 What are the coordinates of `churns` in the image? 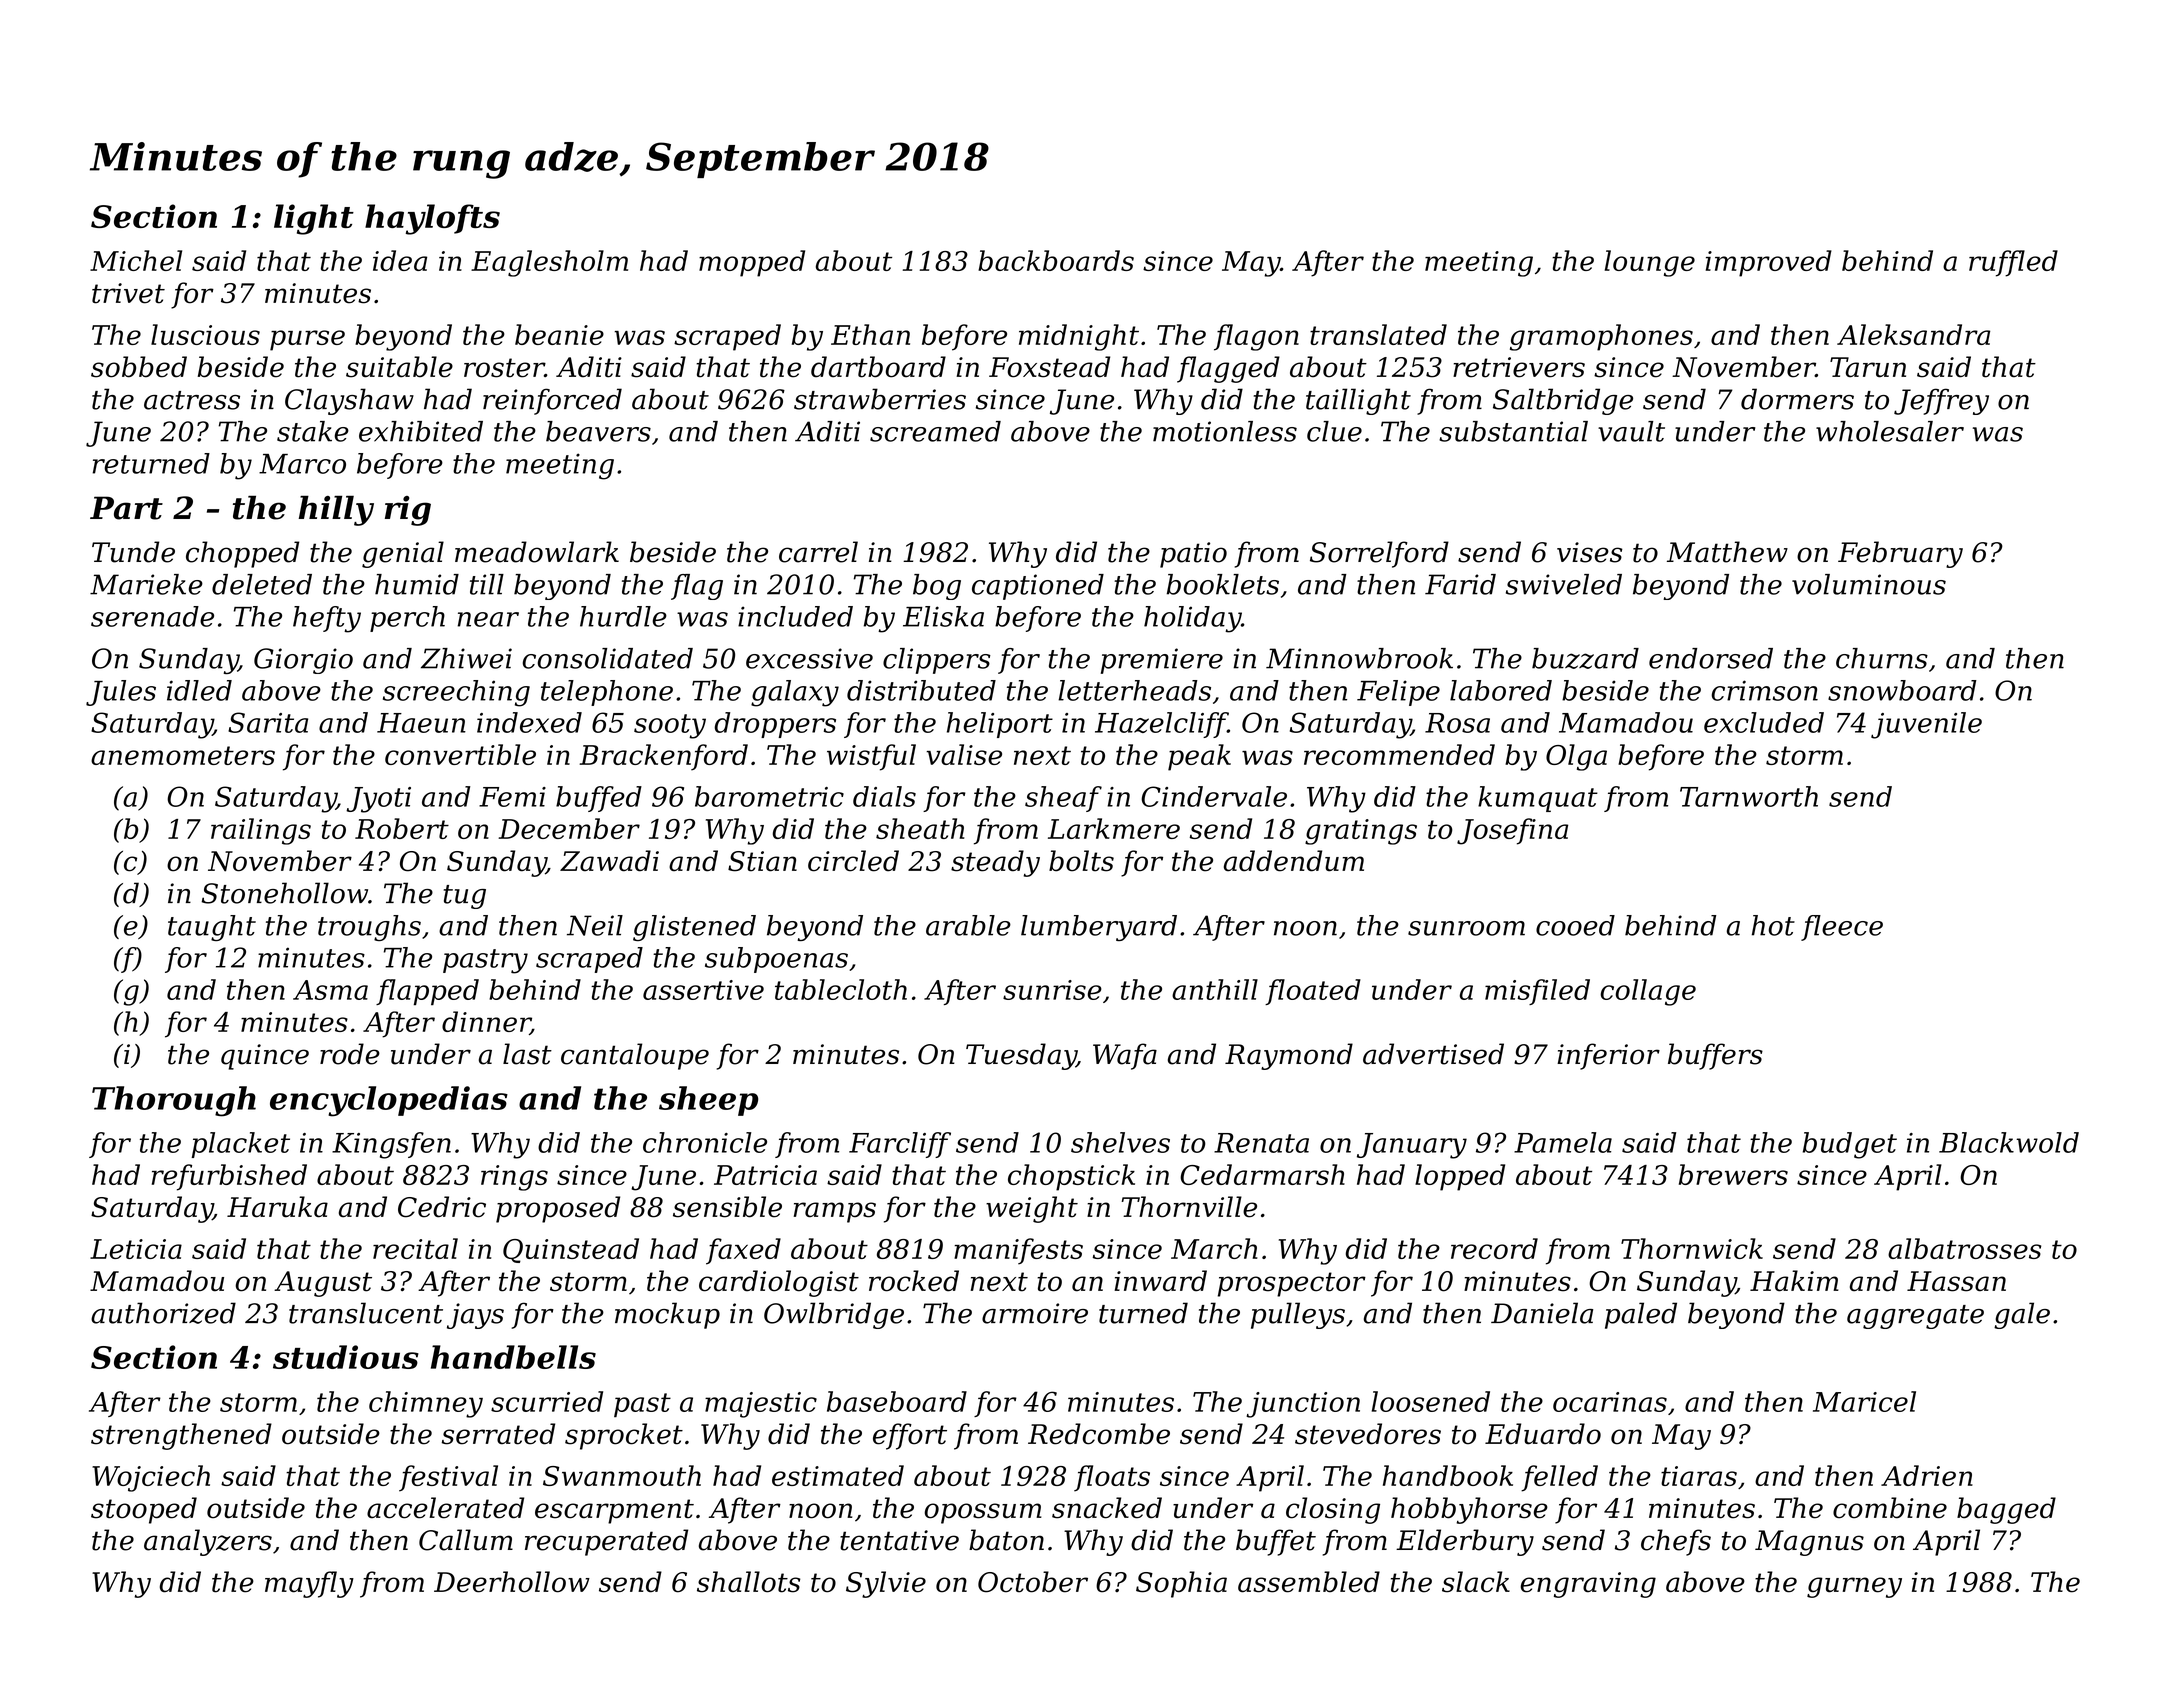 It's located at (1882, 658).
